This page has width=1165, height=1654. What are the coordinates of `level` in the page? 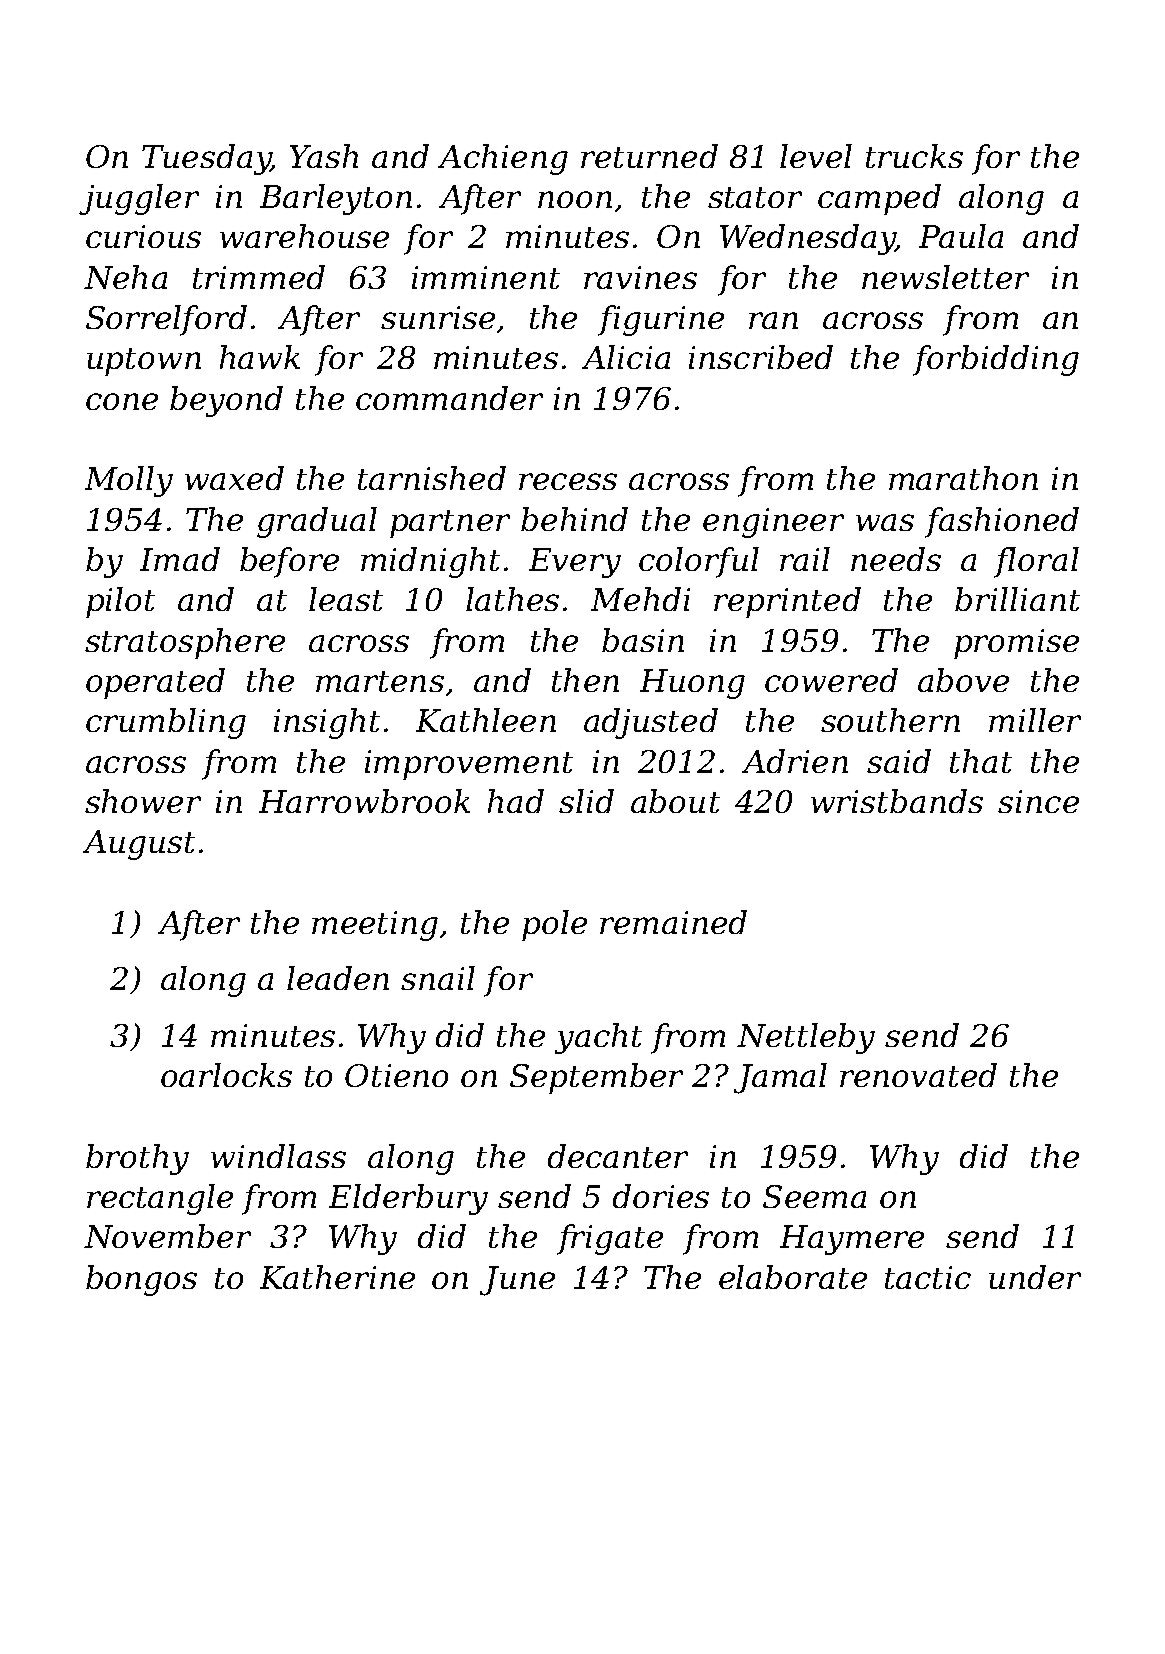 It's located at (816, 156).
